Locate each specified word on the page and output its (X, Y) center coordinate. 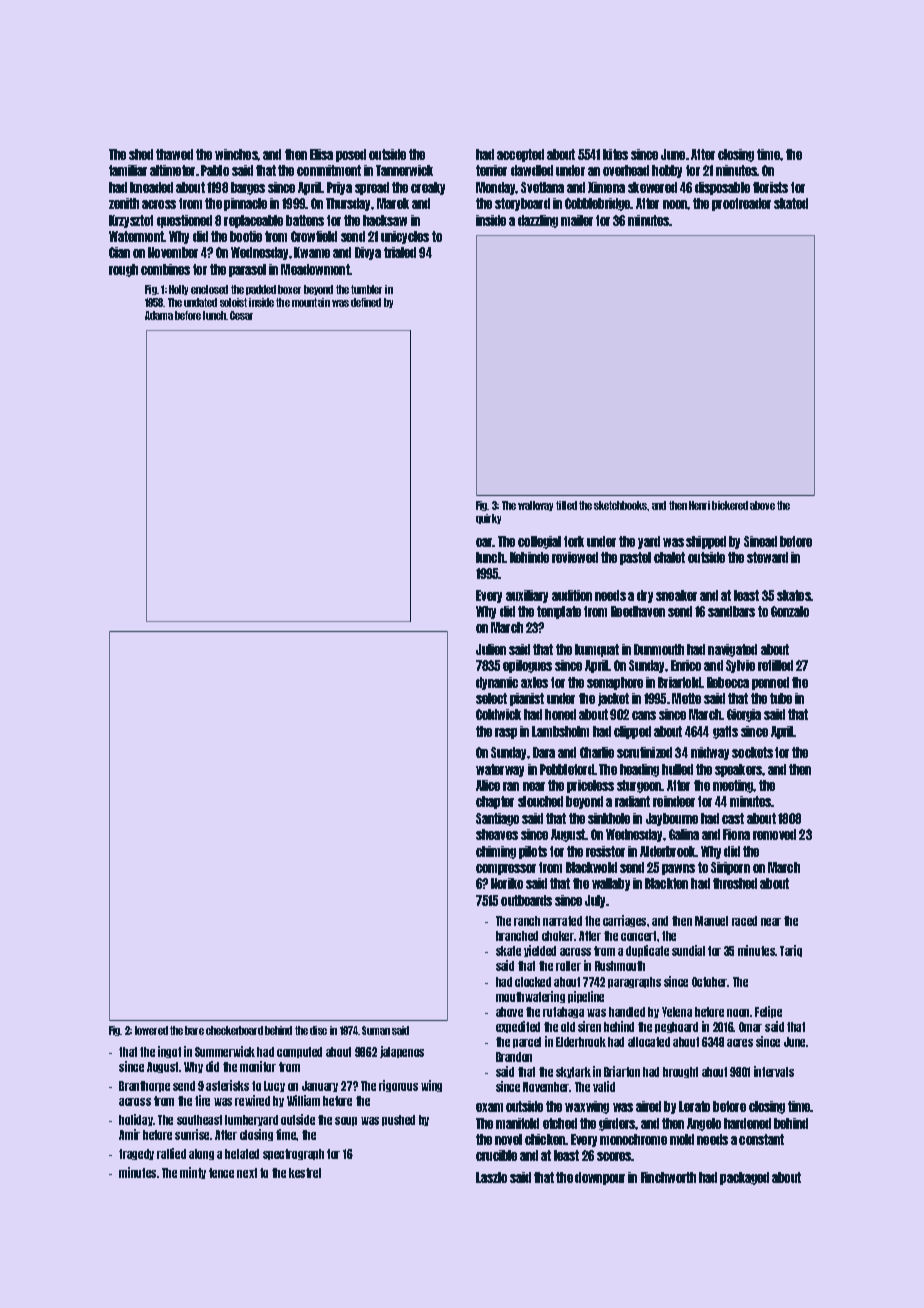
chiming (496, 852)
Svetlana (542, 187)
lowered (151, 1030)
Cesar (241, 315)
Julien (491, 649)
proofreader (741, 204)
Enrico (686, 665)
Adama (159, 315)
